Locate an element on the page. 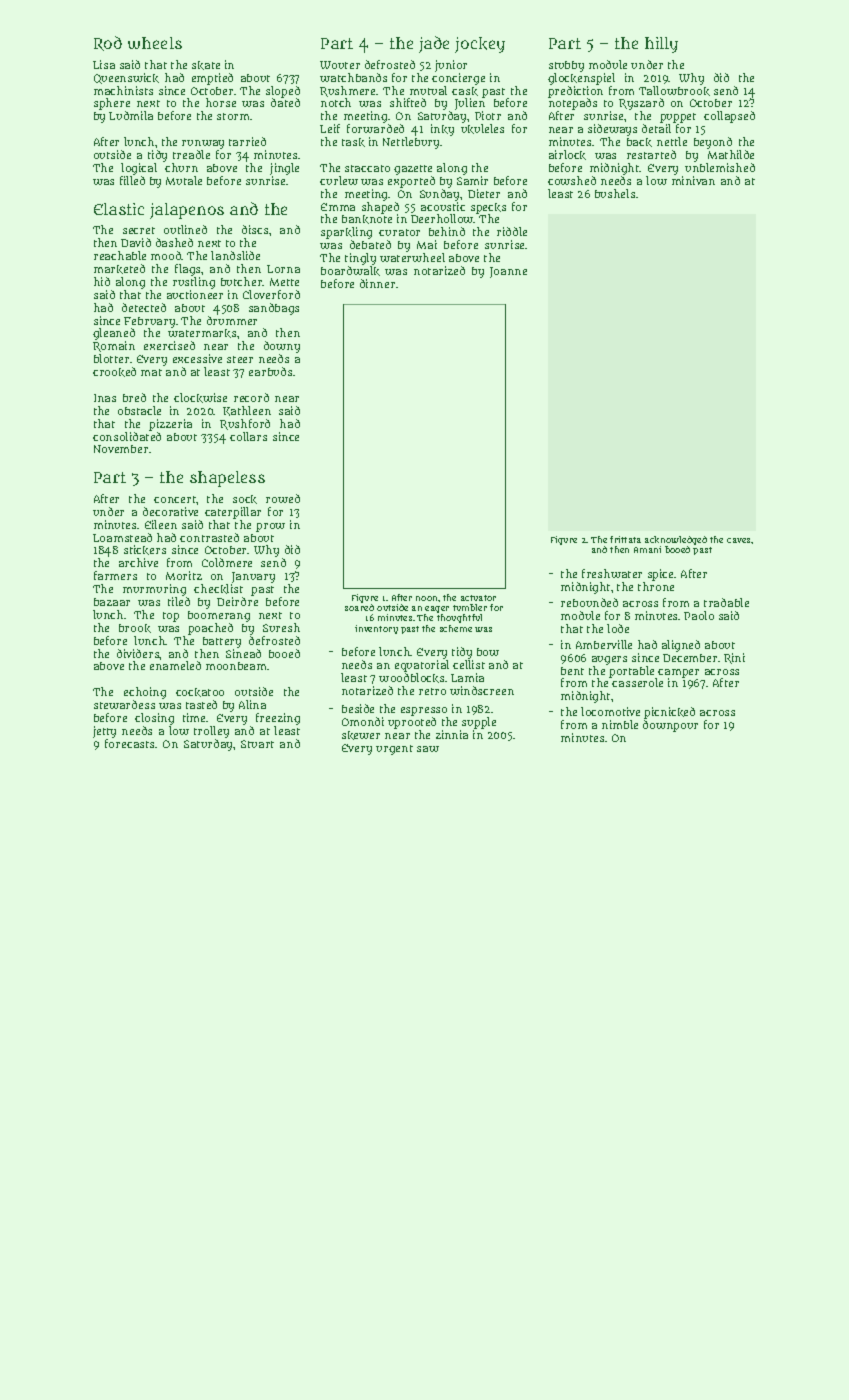 The height and width of the image is (1400, 849). wheels is located at coordinates (155, 43).
